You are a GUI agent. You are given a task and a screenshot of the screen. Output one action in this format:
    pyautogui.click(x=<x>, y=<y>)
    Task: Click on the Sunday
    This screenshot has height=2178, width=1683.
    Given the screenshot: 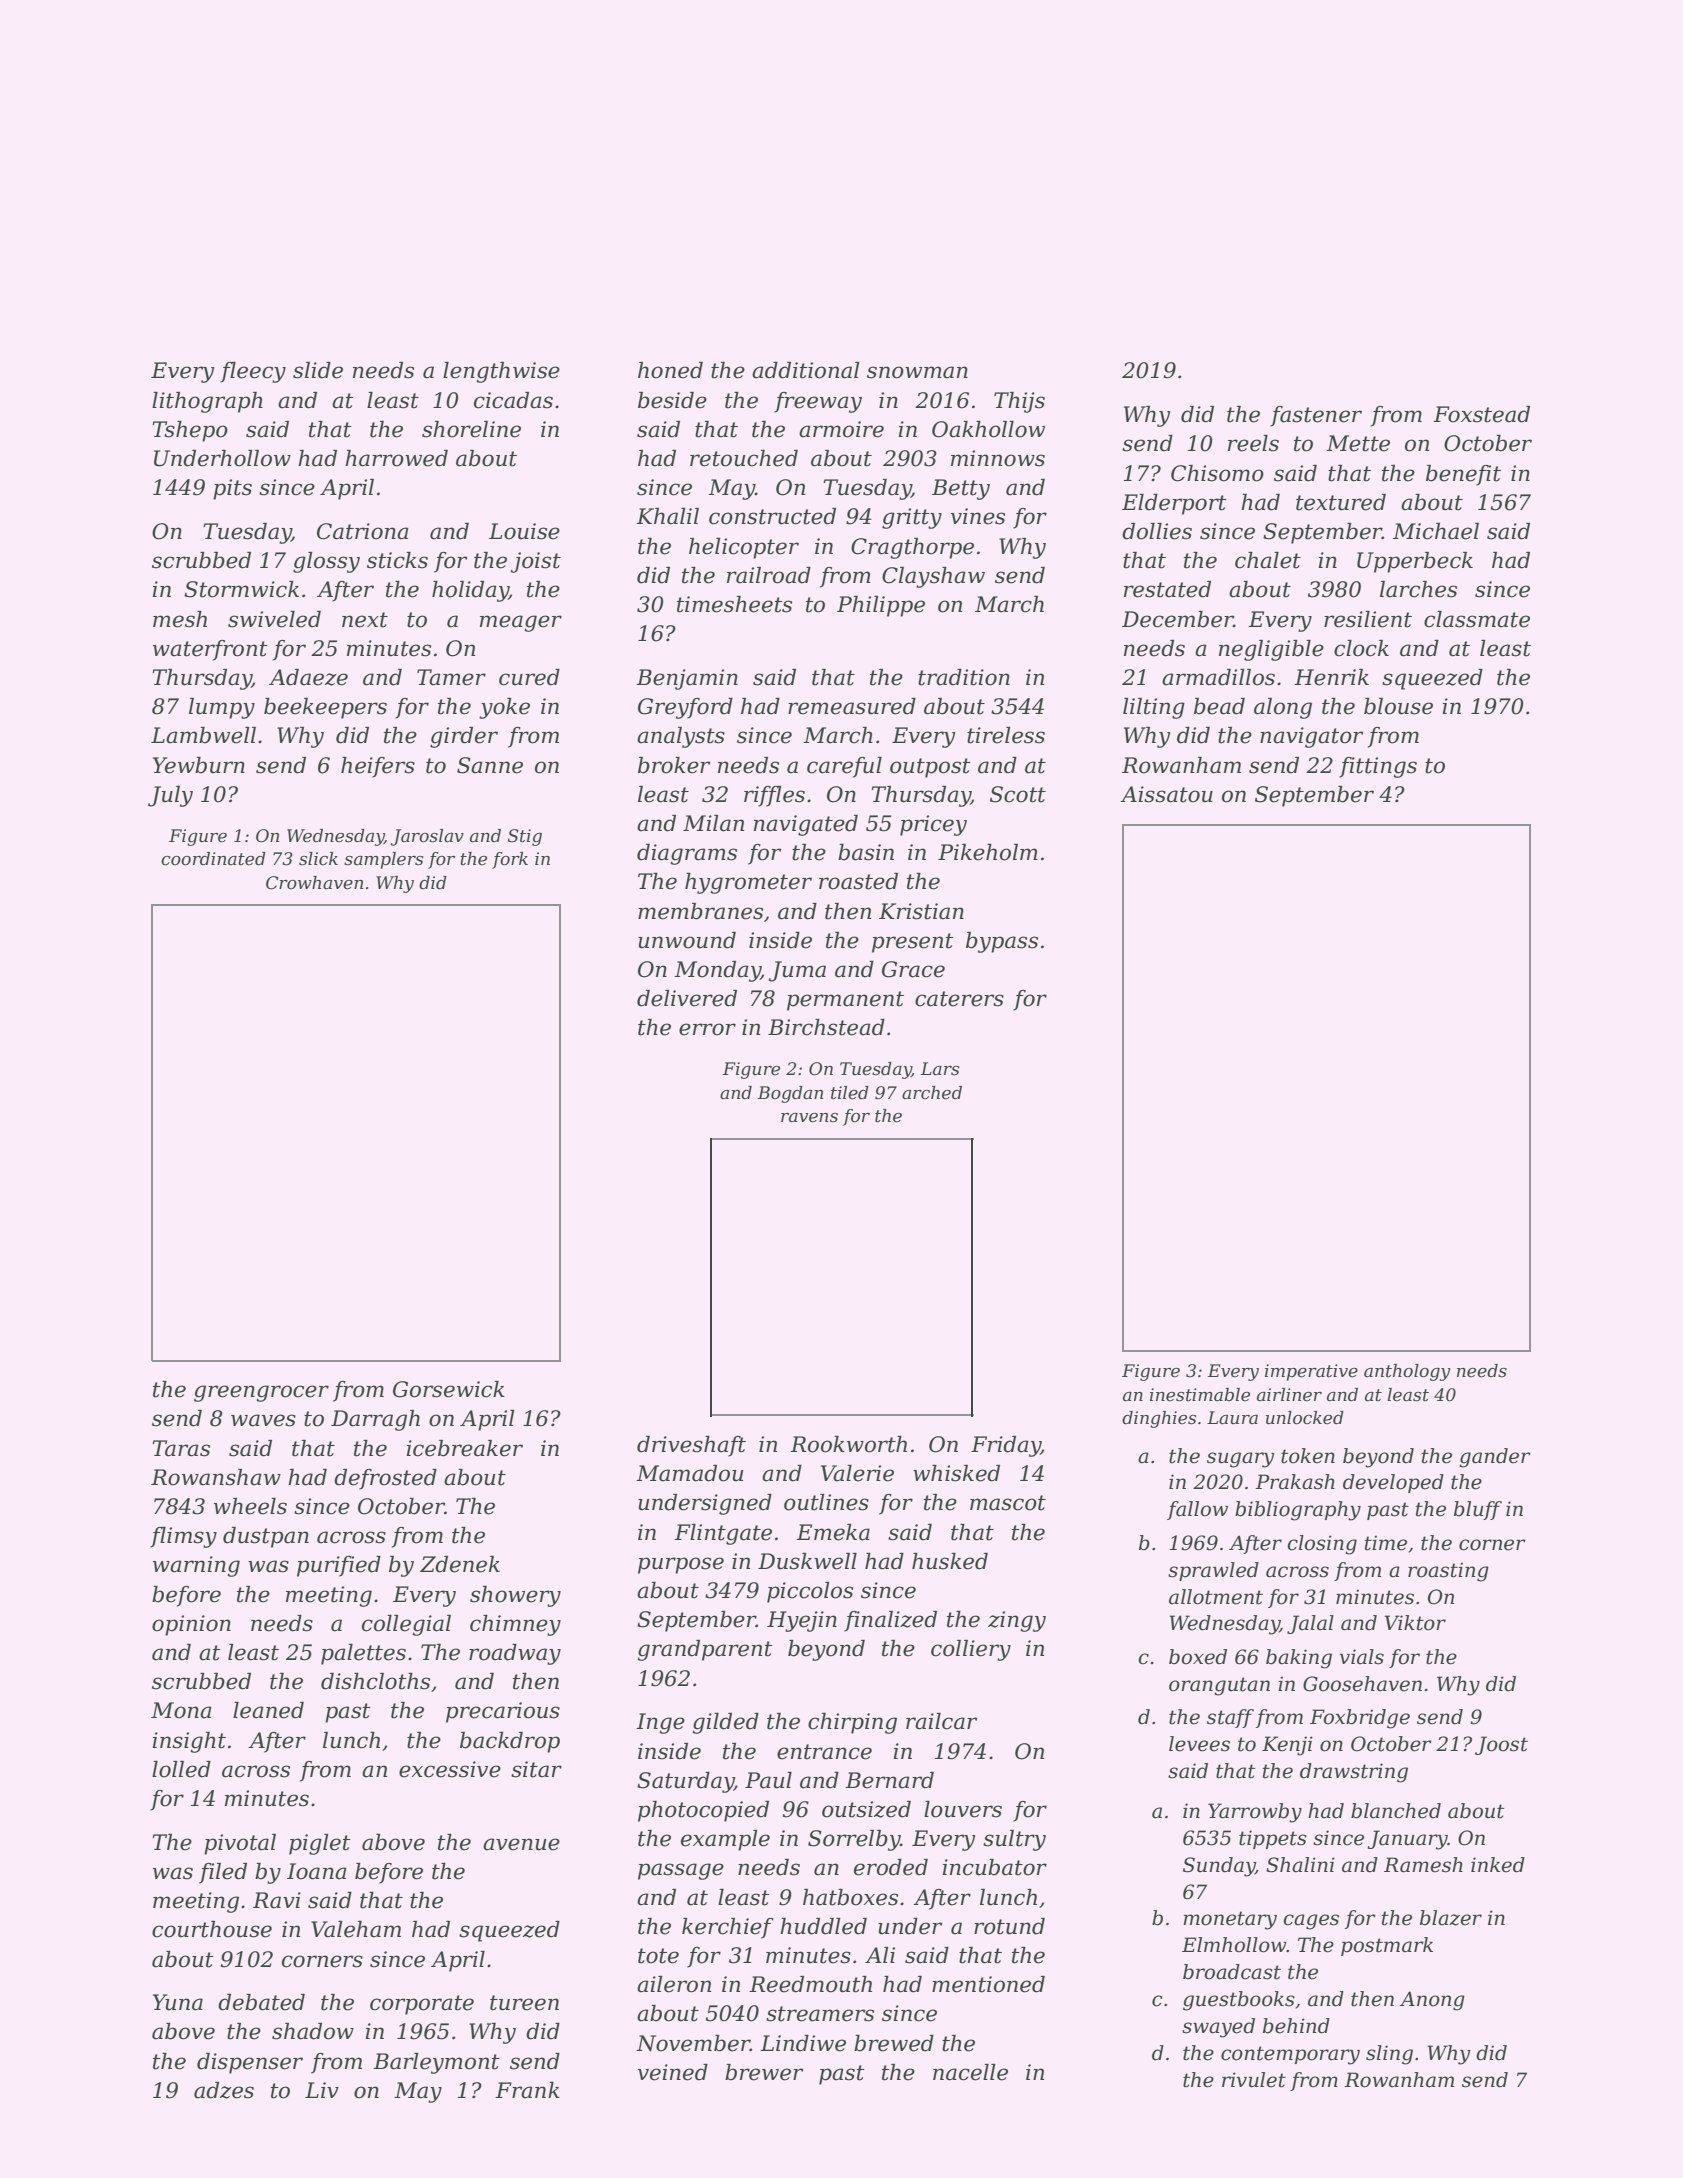 What is the action you would take?
    pyautogui.click(x=1219, y=1867)
